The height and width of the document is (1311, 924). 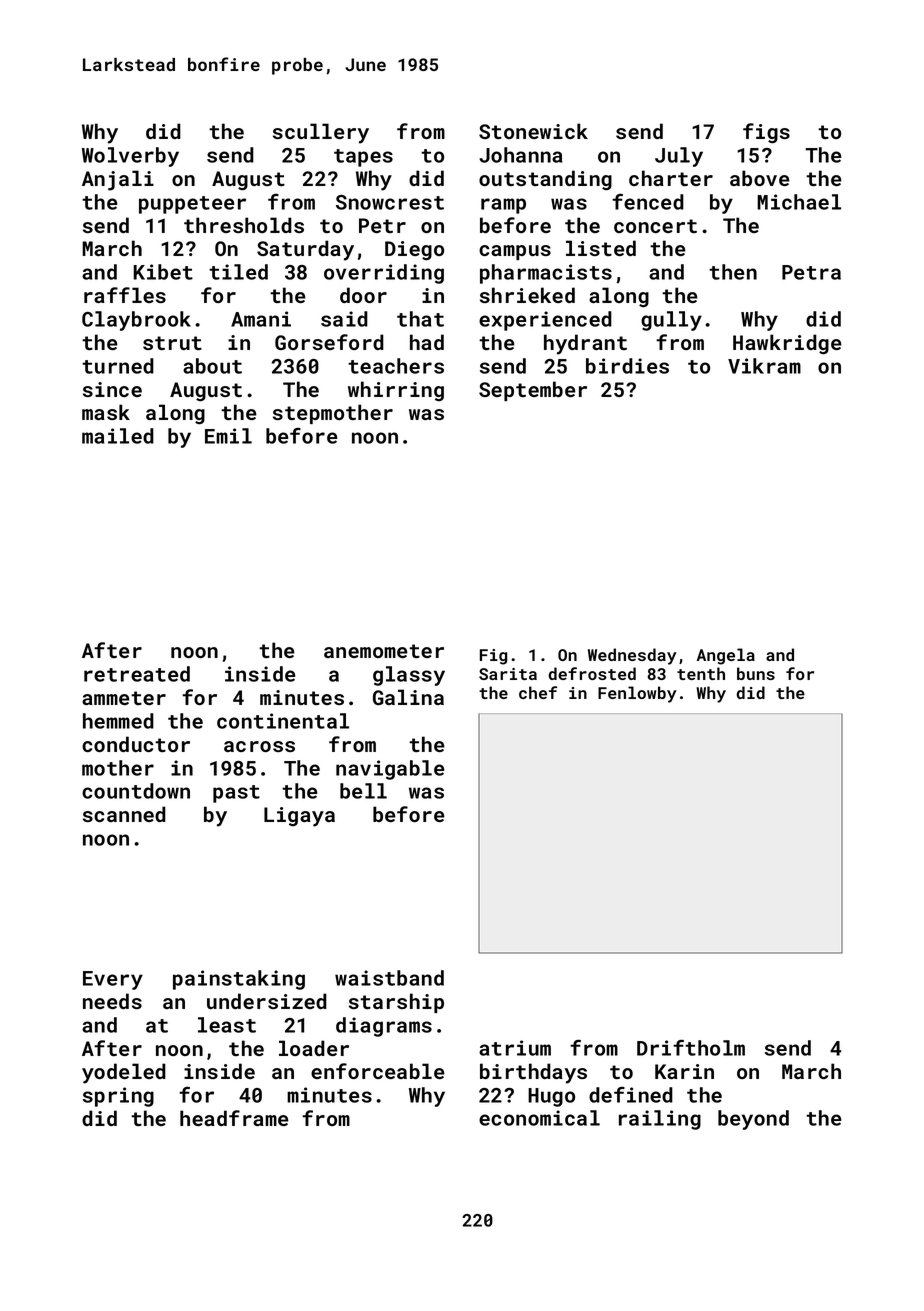 What do you see at coordinates (192, 205) in the document?
I see `puppeteer` at bounding box center [192, 205].
